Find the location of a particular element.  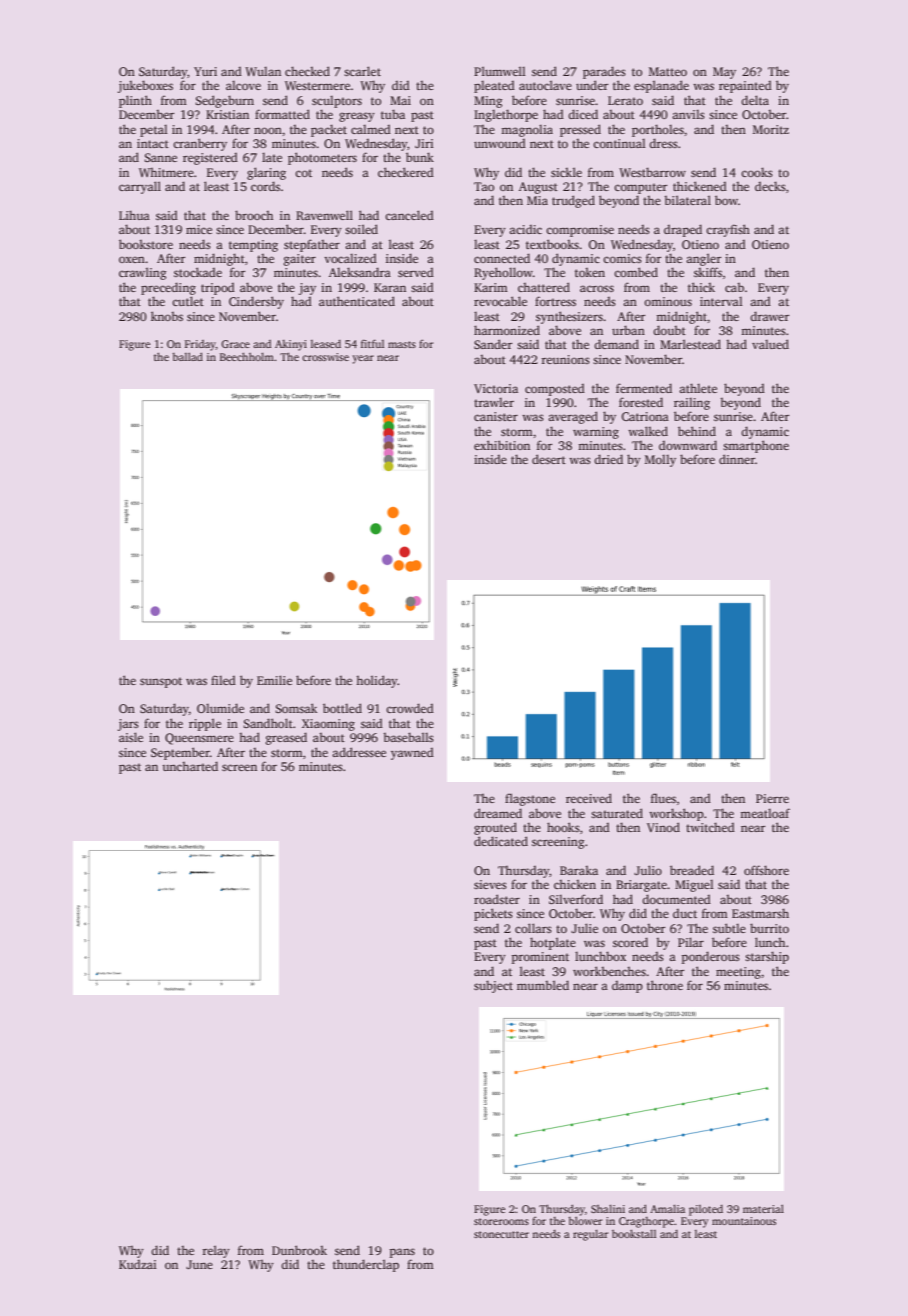

flues is located at coordinates (663, 798).
